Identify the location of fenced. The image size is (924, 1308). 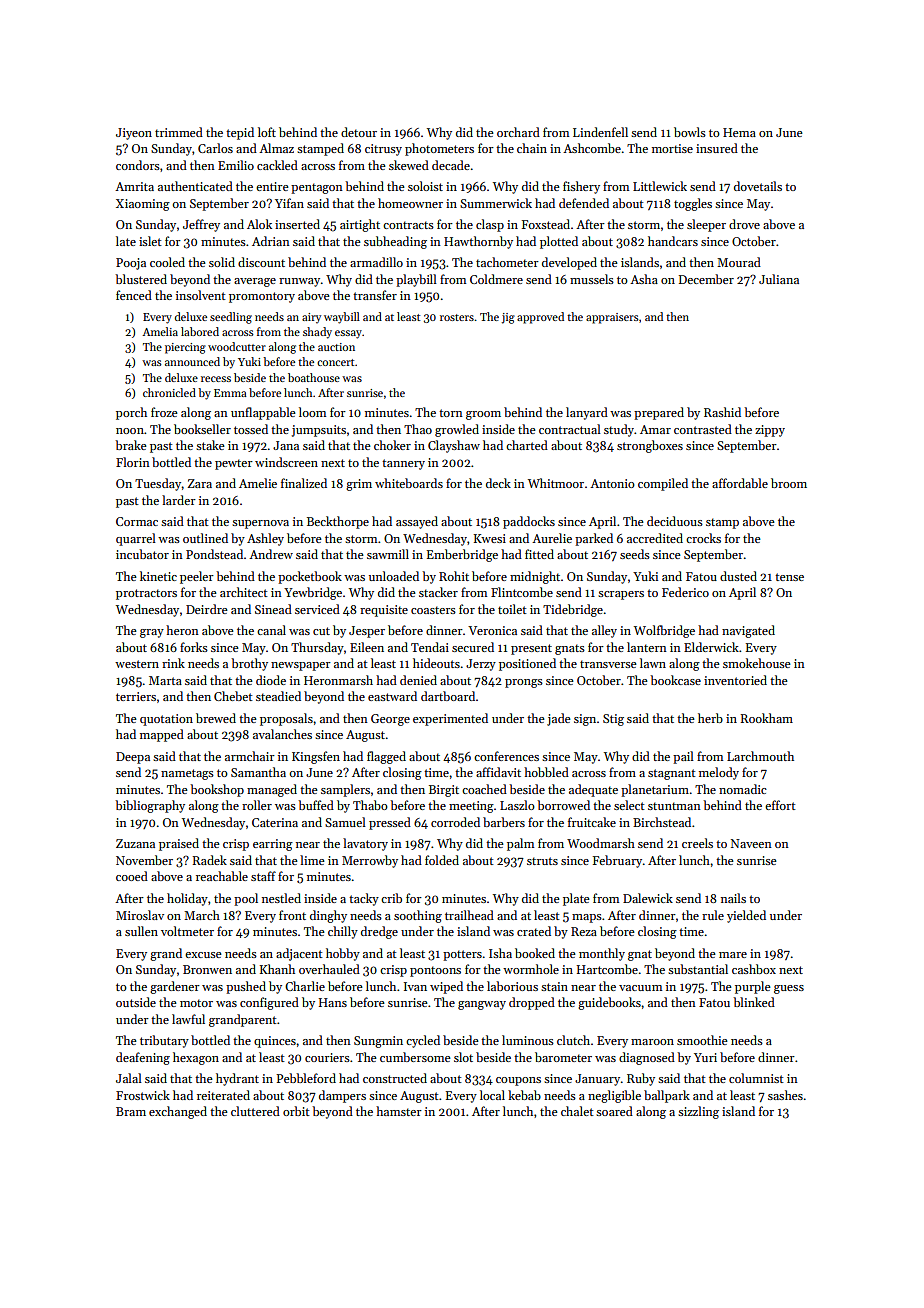
(134, 295).
